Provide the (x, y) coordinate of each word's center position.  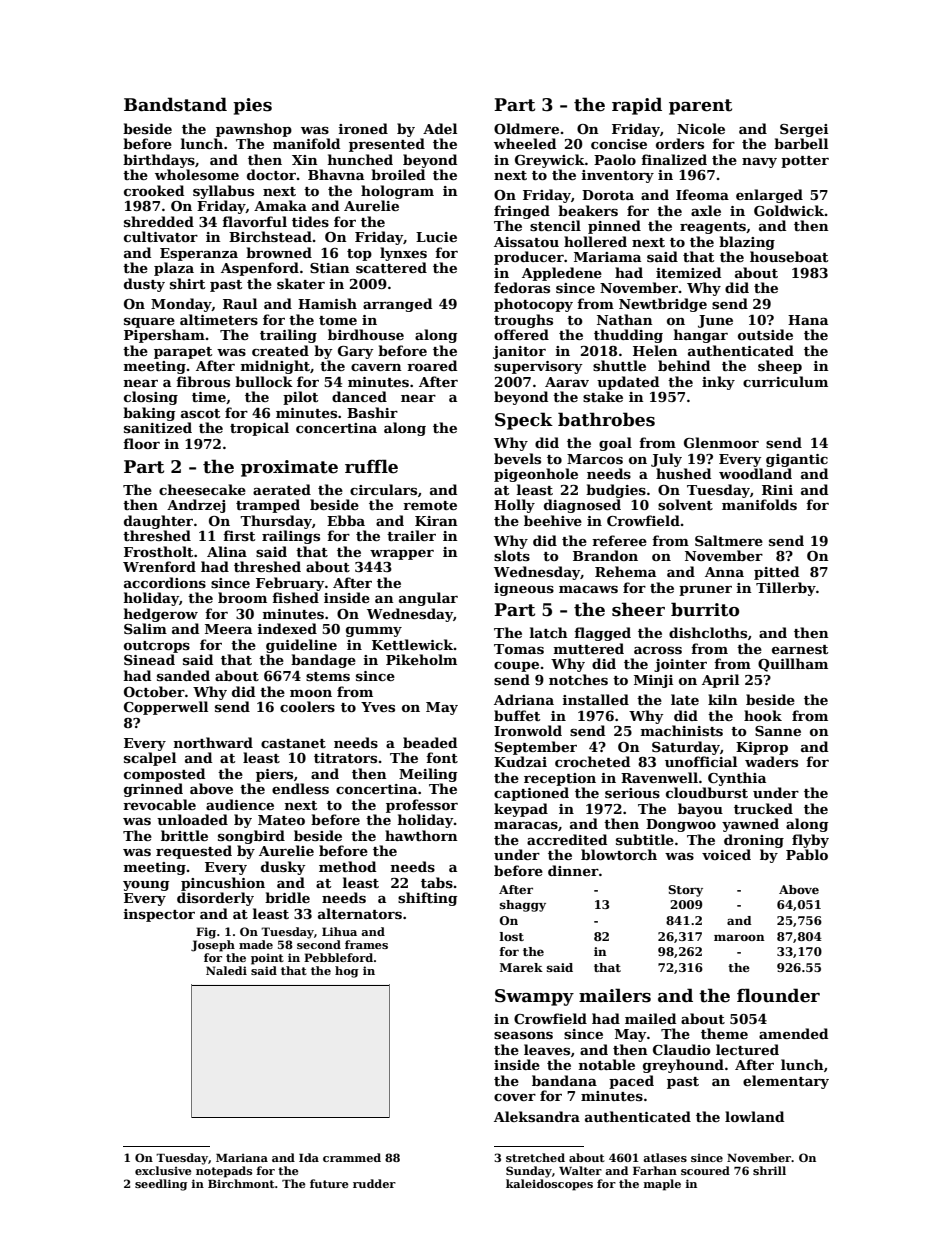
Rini (777, 490)
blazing (747, 243)
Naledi (226, 970)
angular (428, 599)
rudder (374, 1183)
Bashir (372, 412)
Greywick (550, 161)
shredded (159, 221)
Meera (228, 629)
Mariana (242, 1158)
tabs (437, 882)
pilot (300, 398)
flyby (810, 841)
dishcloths (708, 632)
